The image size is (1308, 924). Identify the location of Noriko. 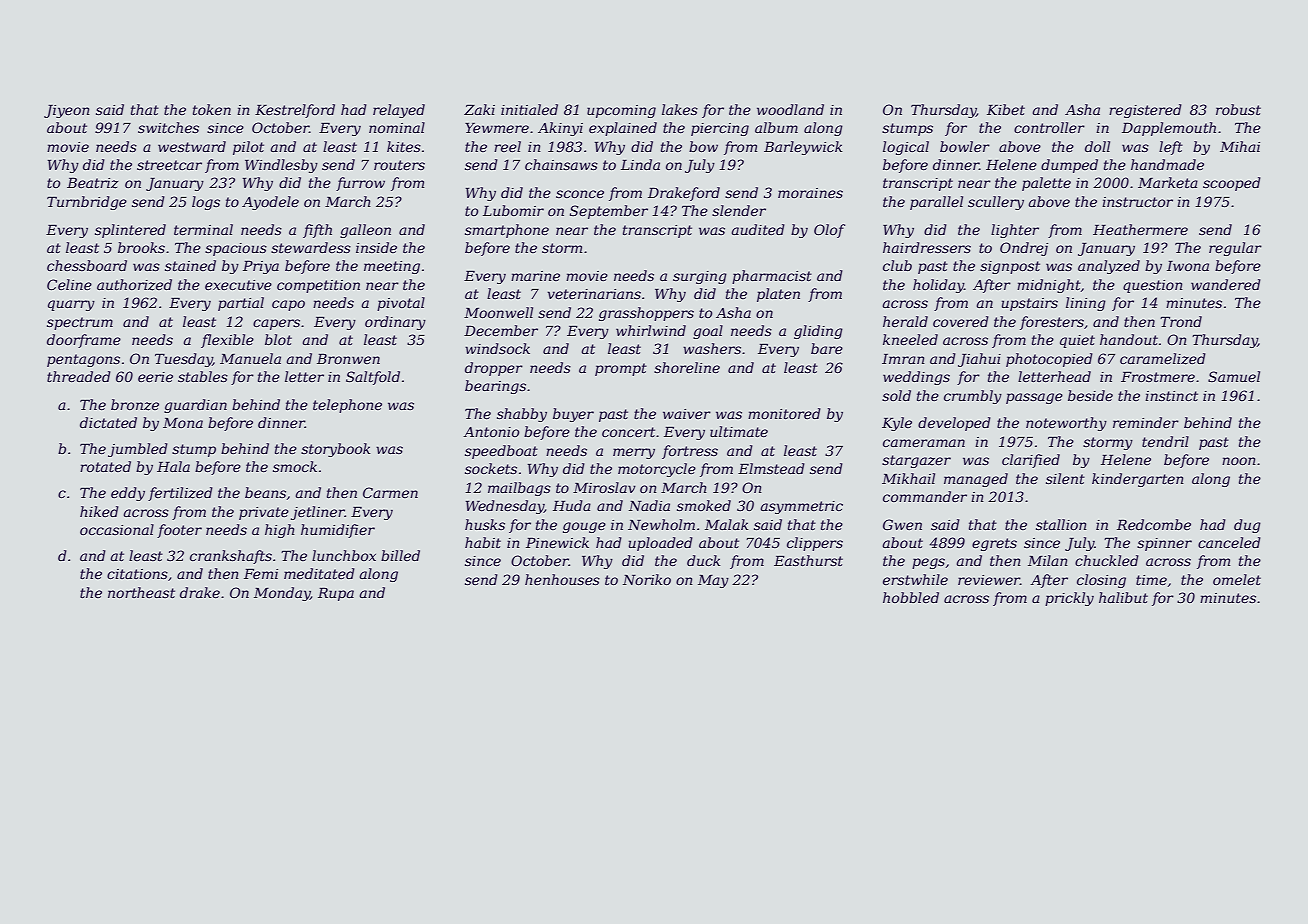
(647, 579).
